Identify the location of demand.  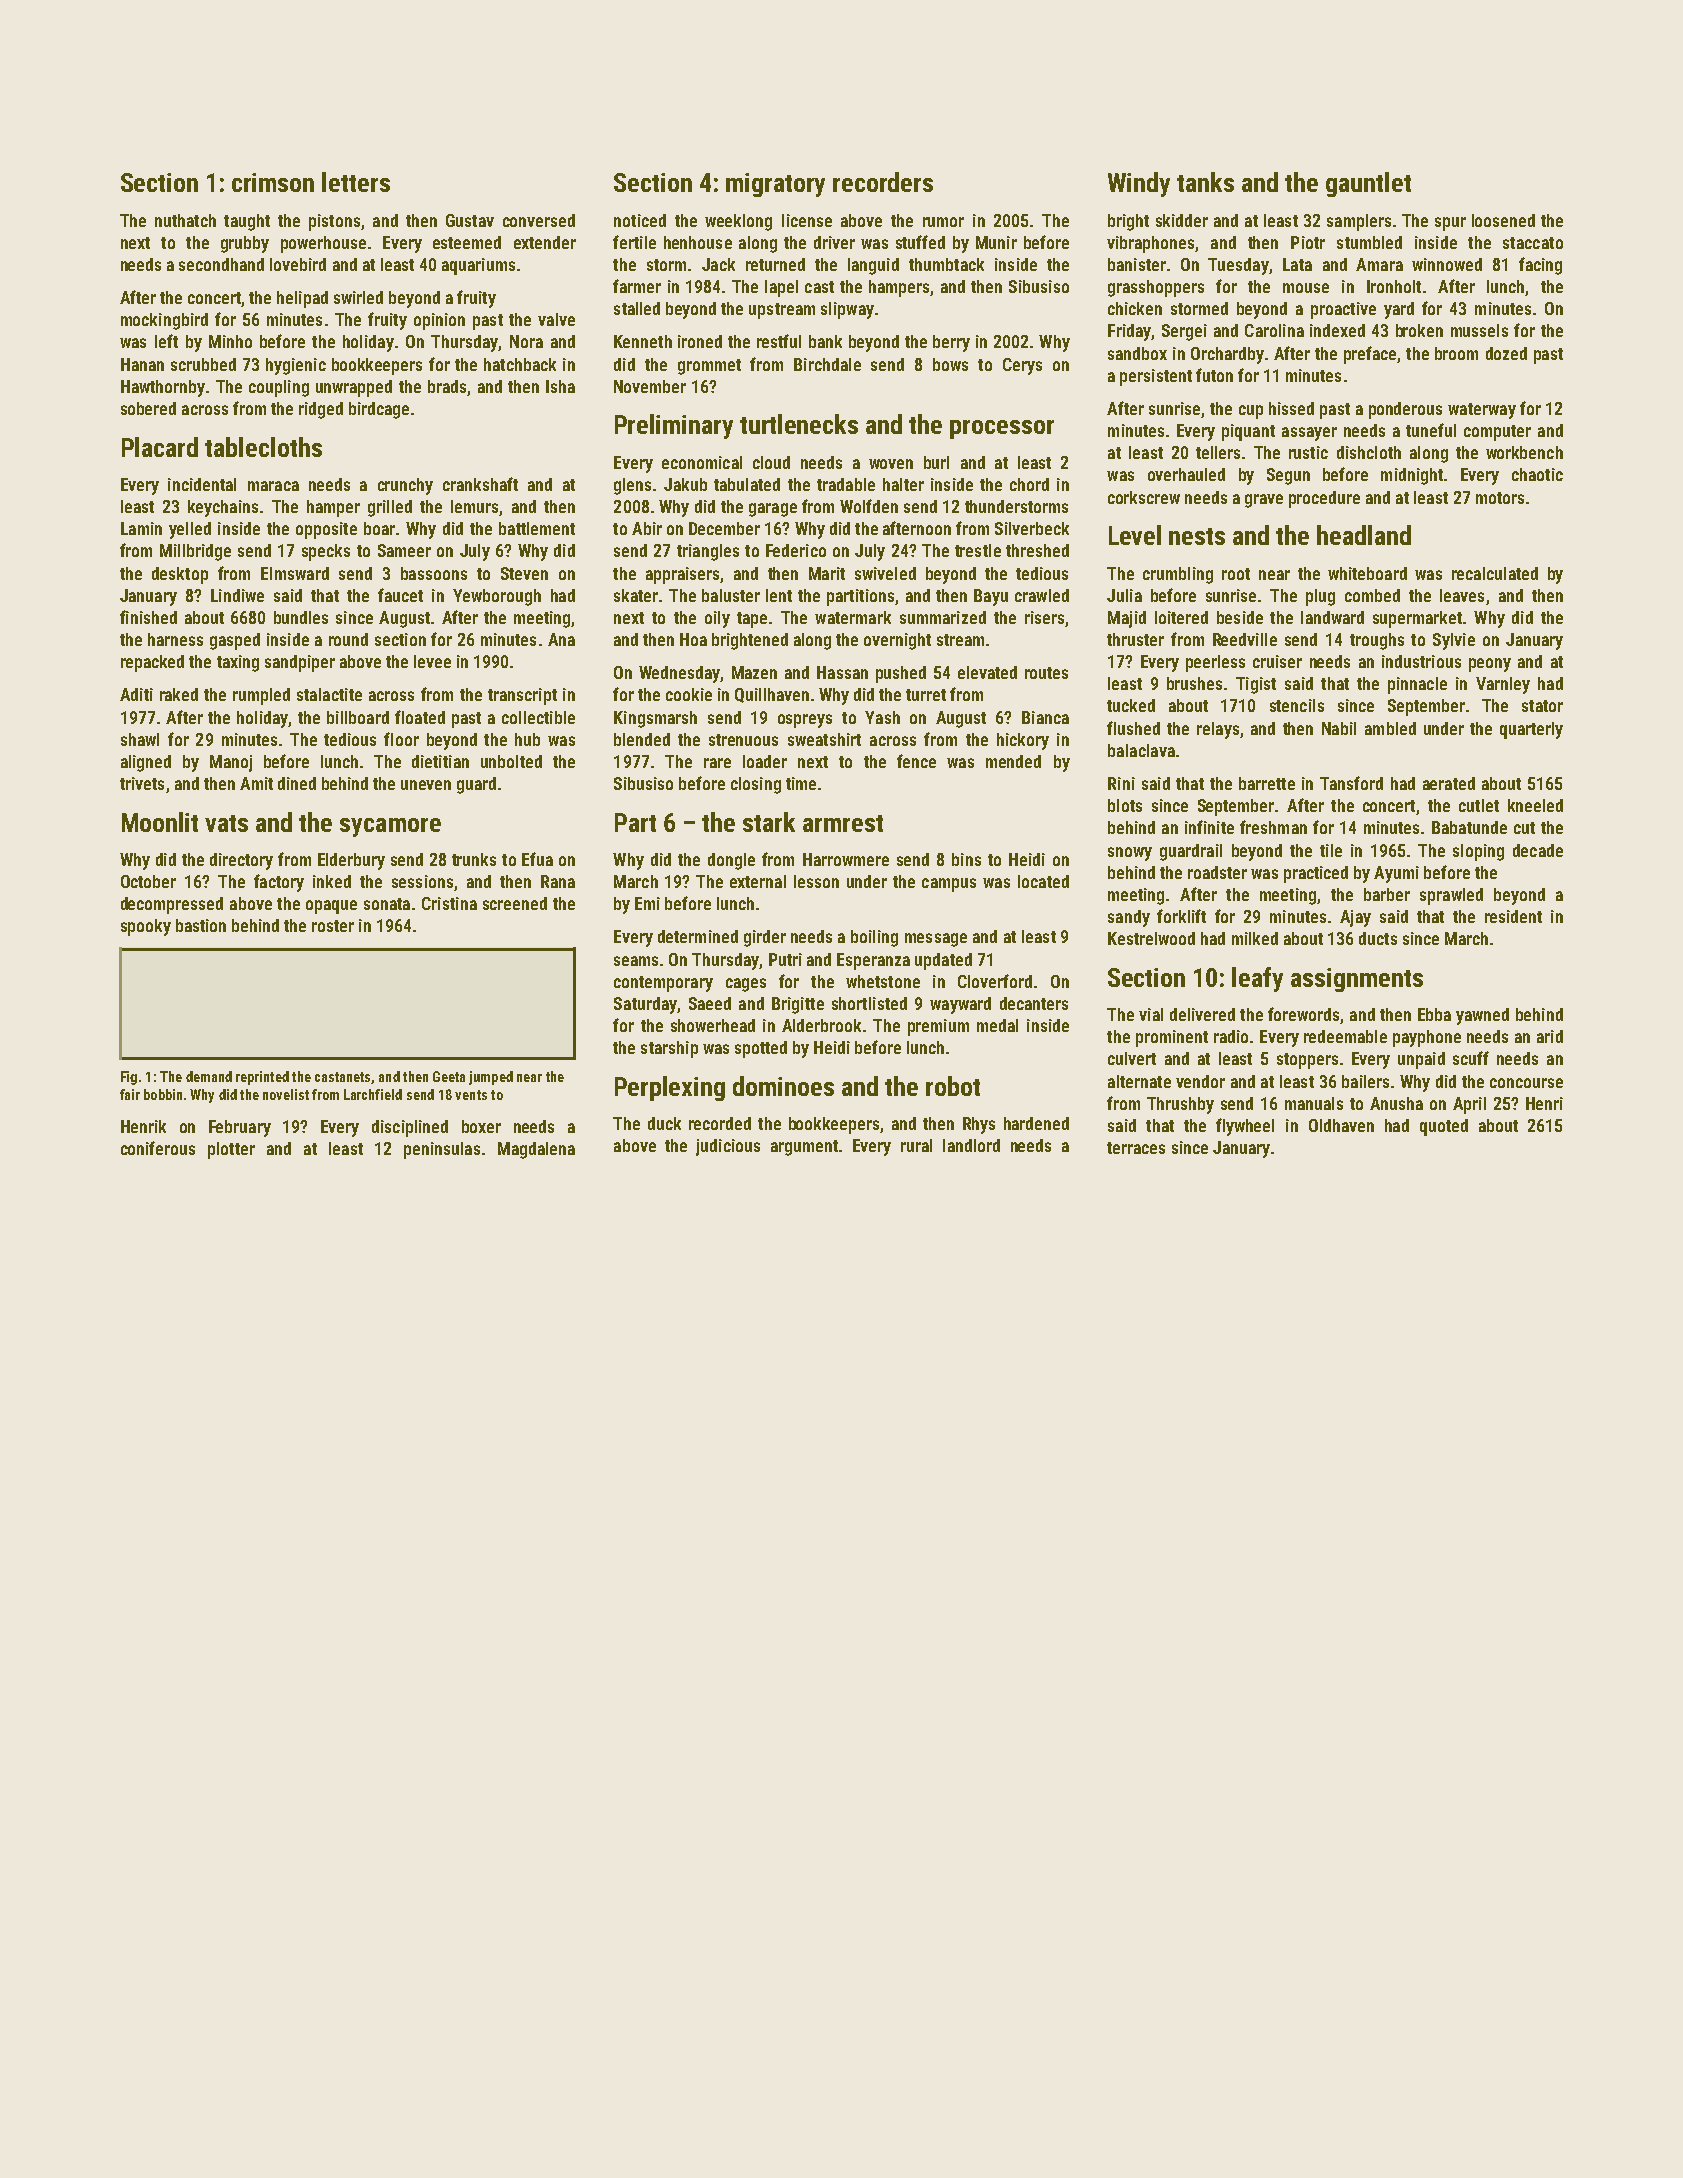
(209, 1076).
